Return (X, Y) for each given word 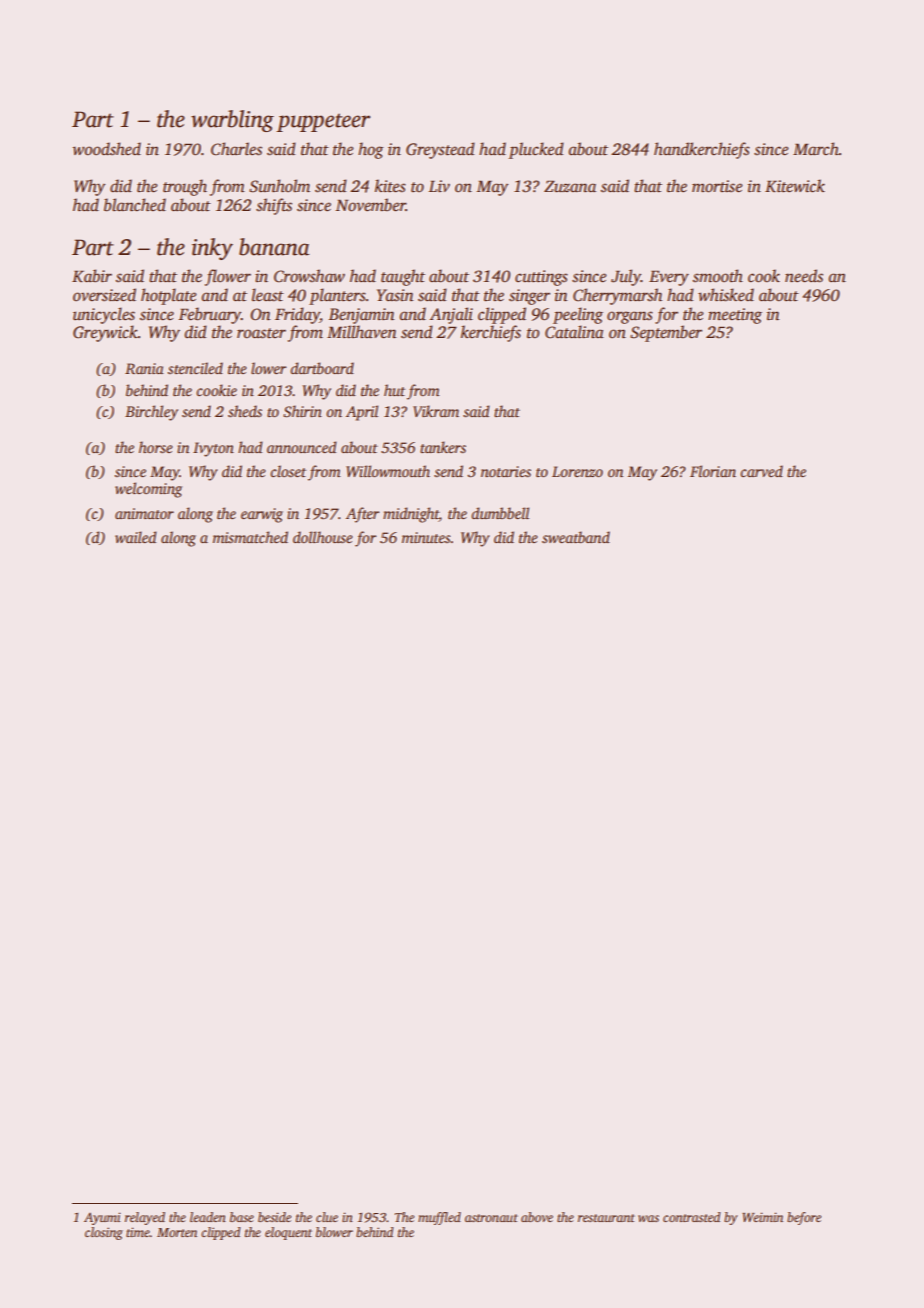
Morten (177, 1232)
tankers (443, 447)
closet (288, 471)
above (537, 1217)
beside (274, 1217)
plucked (536, 150)
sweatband (576, 537)
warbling (232, 121)
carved (761, 471)
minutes (426, 537)
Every (669, 278)
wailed (136, 537)
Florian (713, 471)
